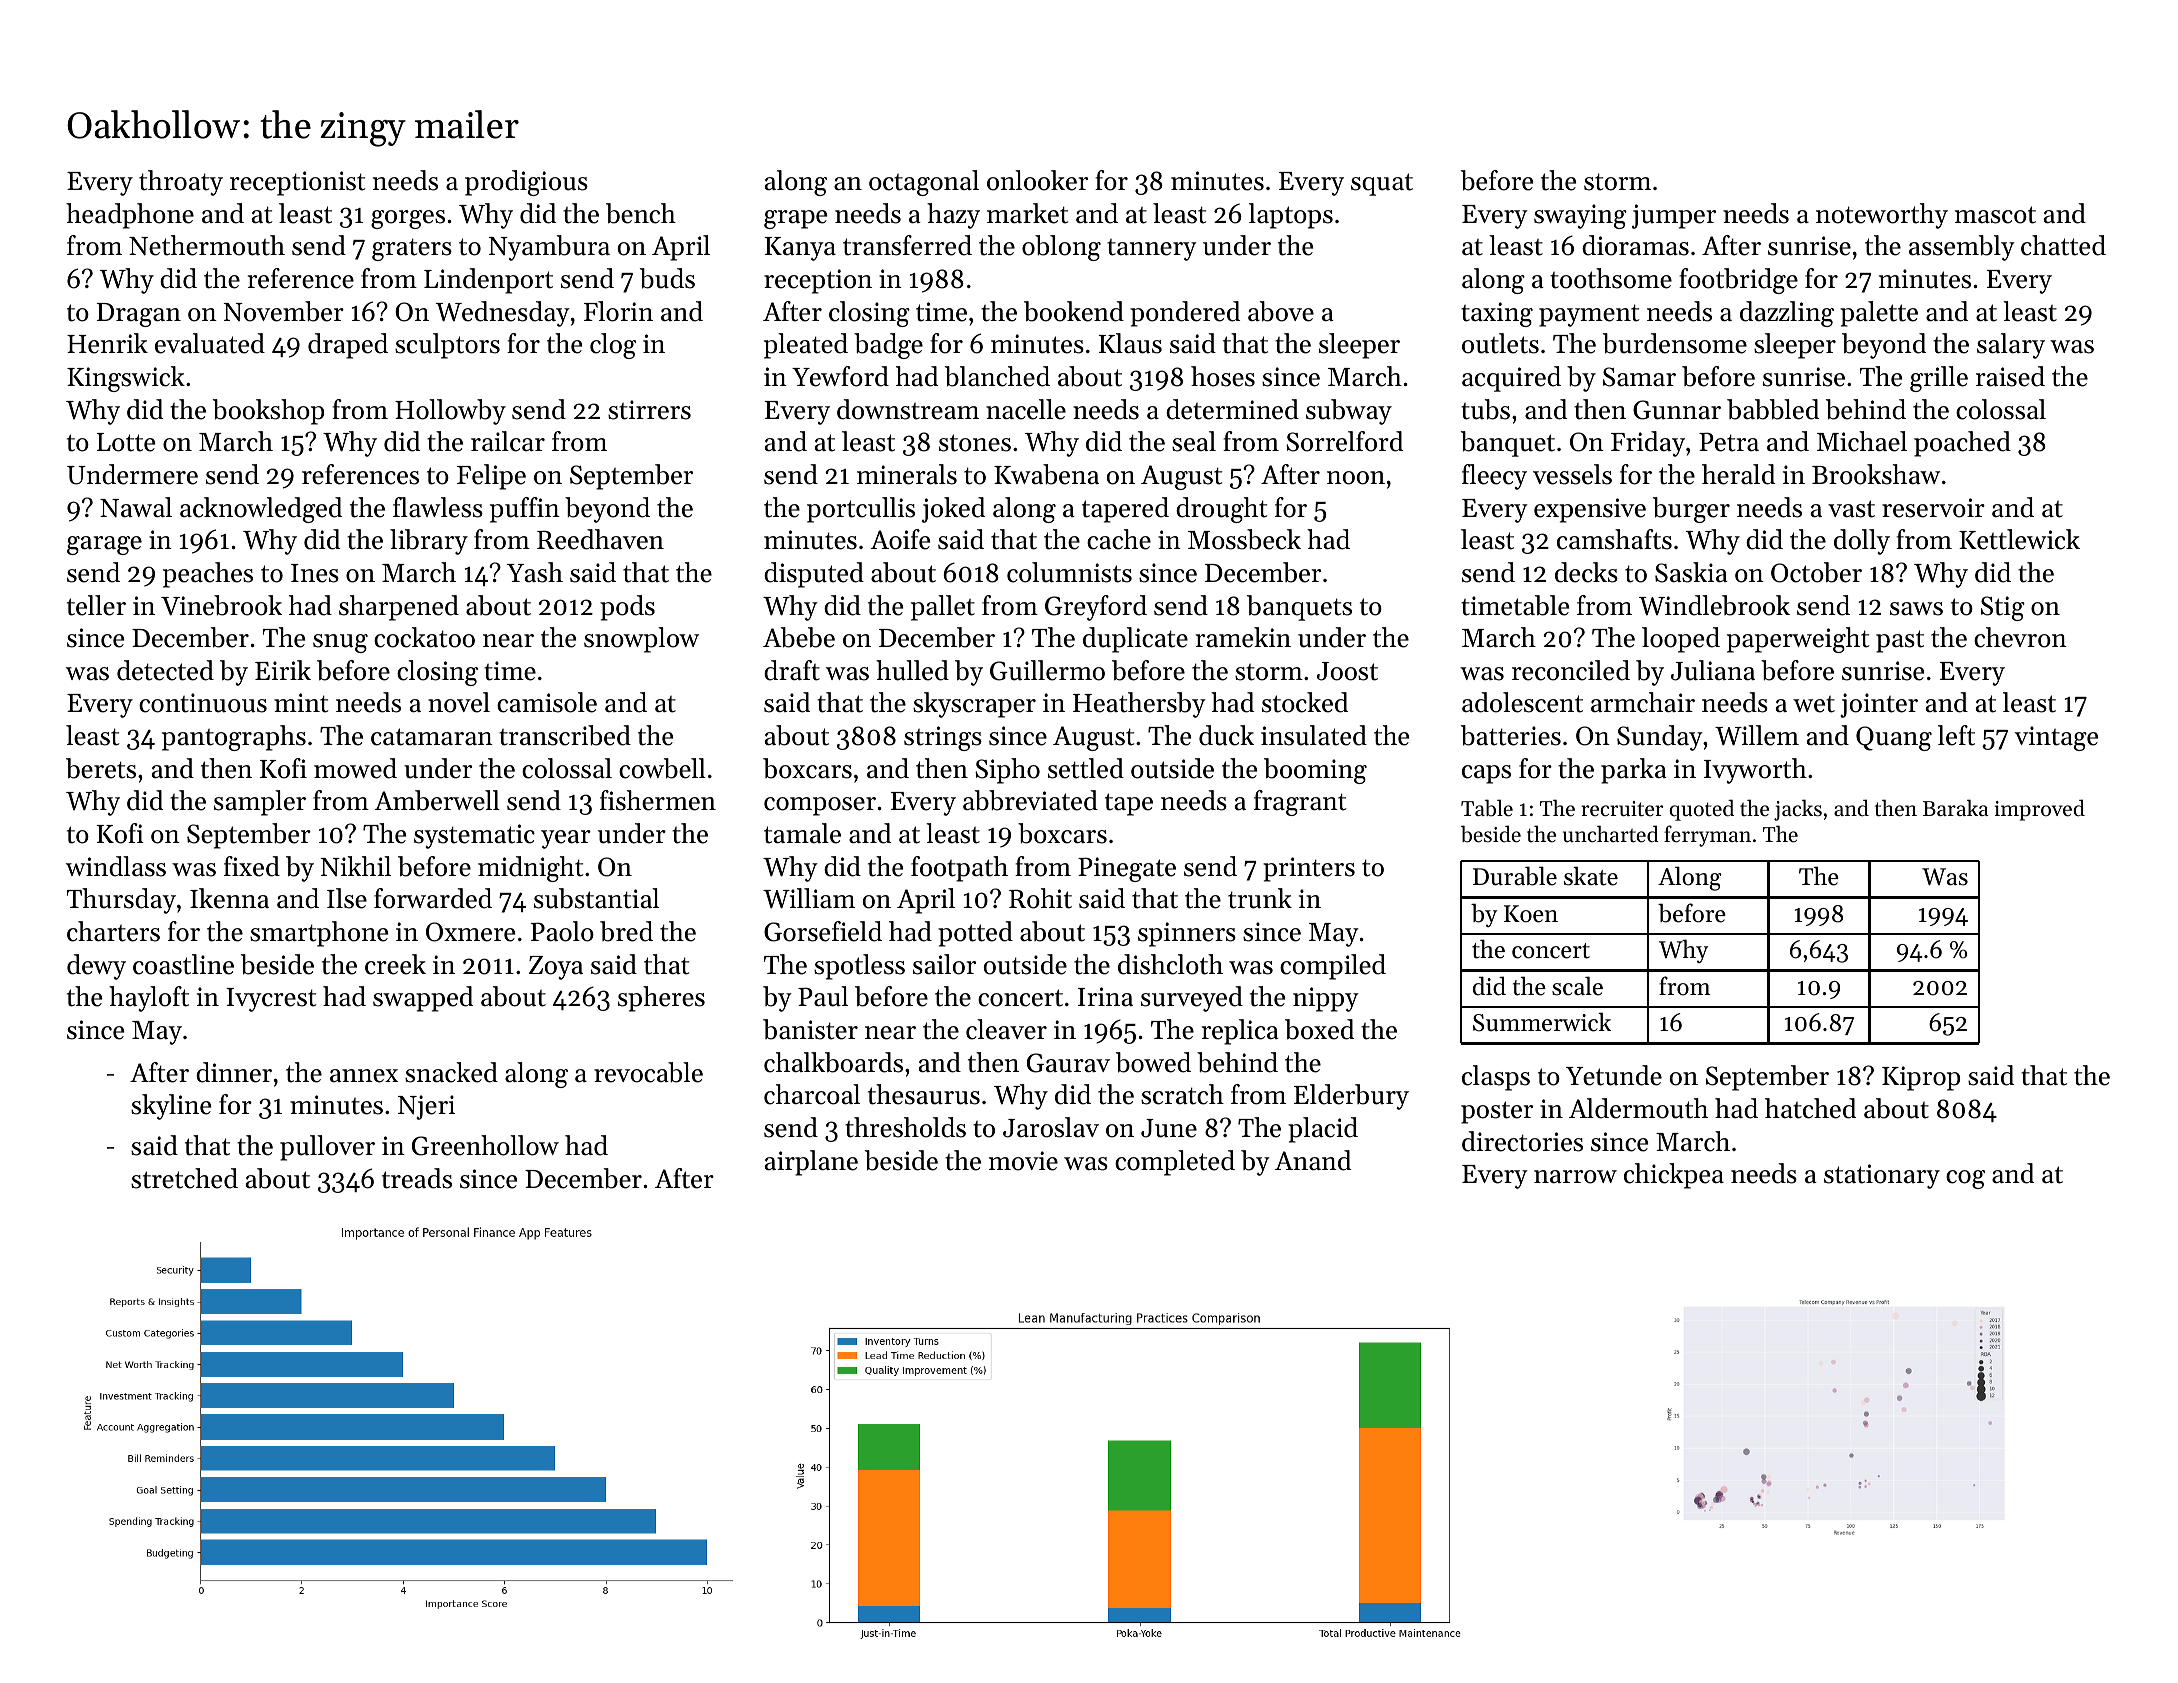  I want to click on Summerwick, so click(1542, 1022).
